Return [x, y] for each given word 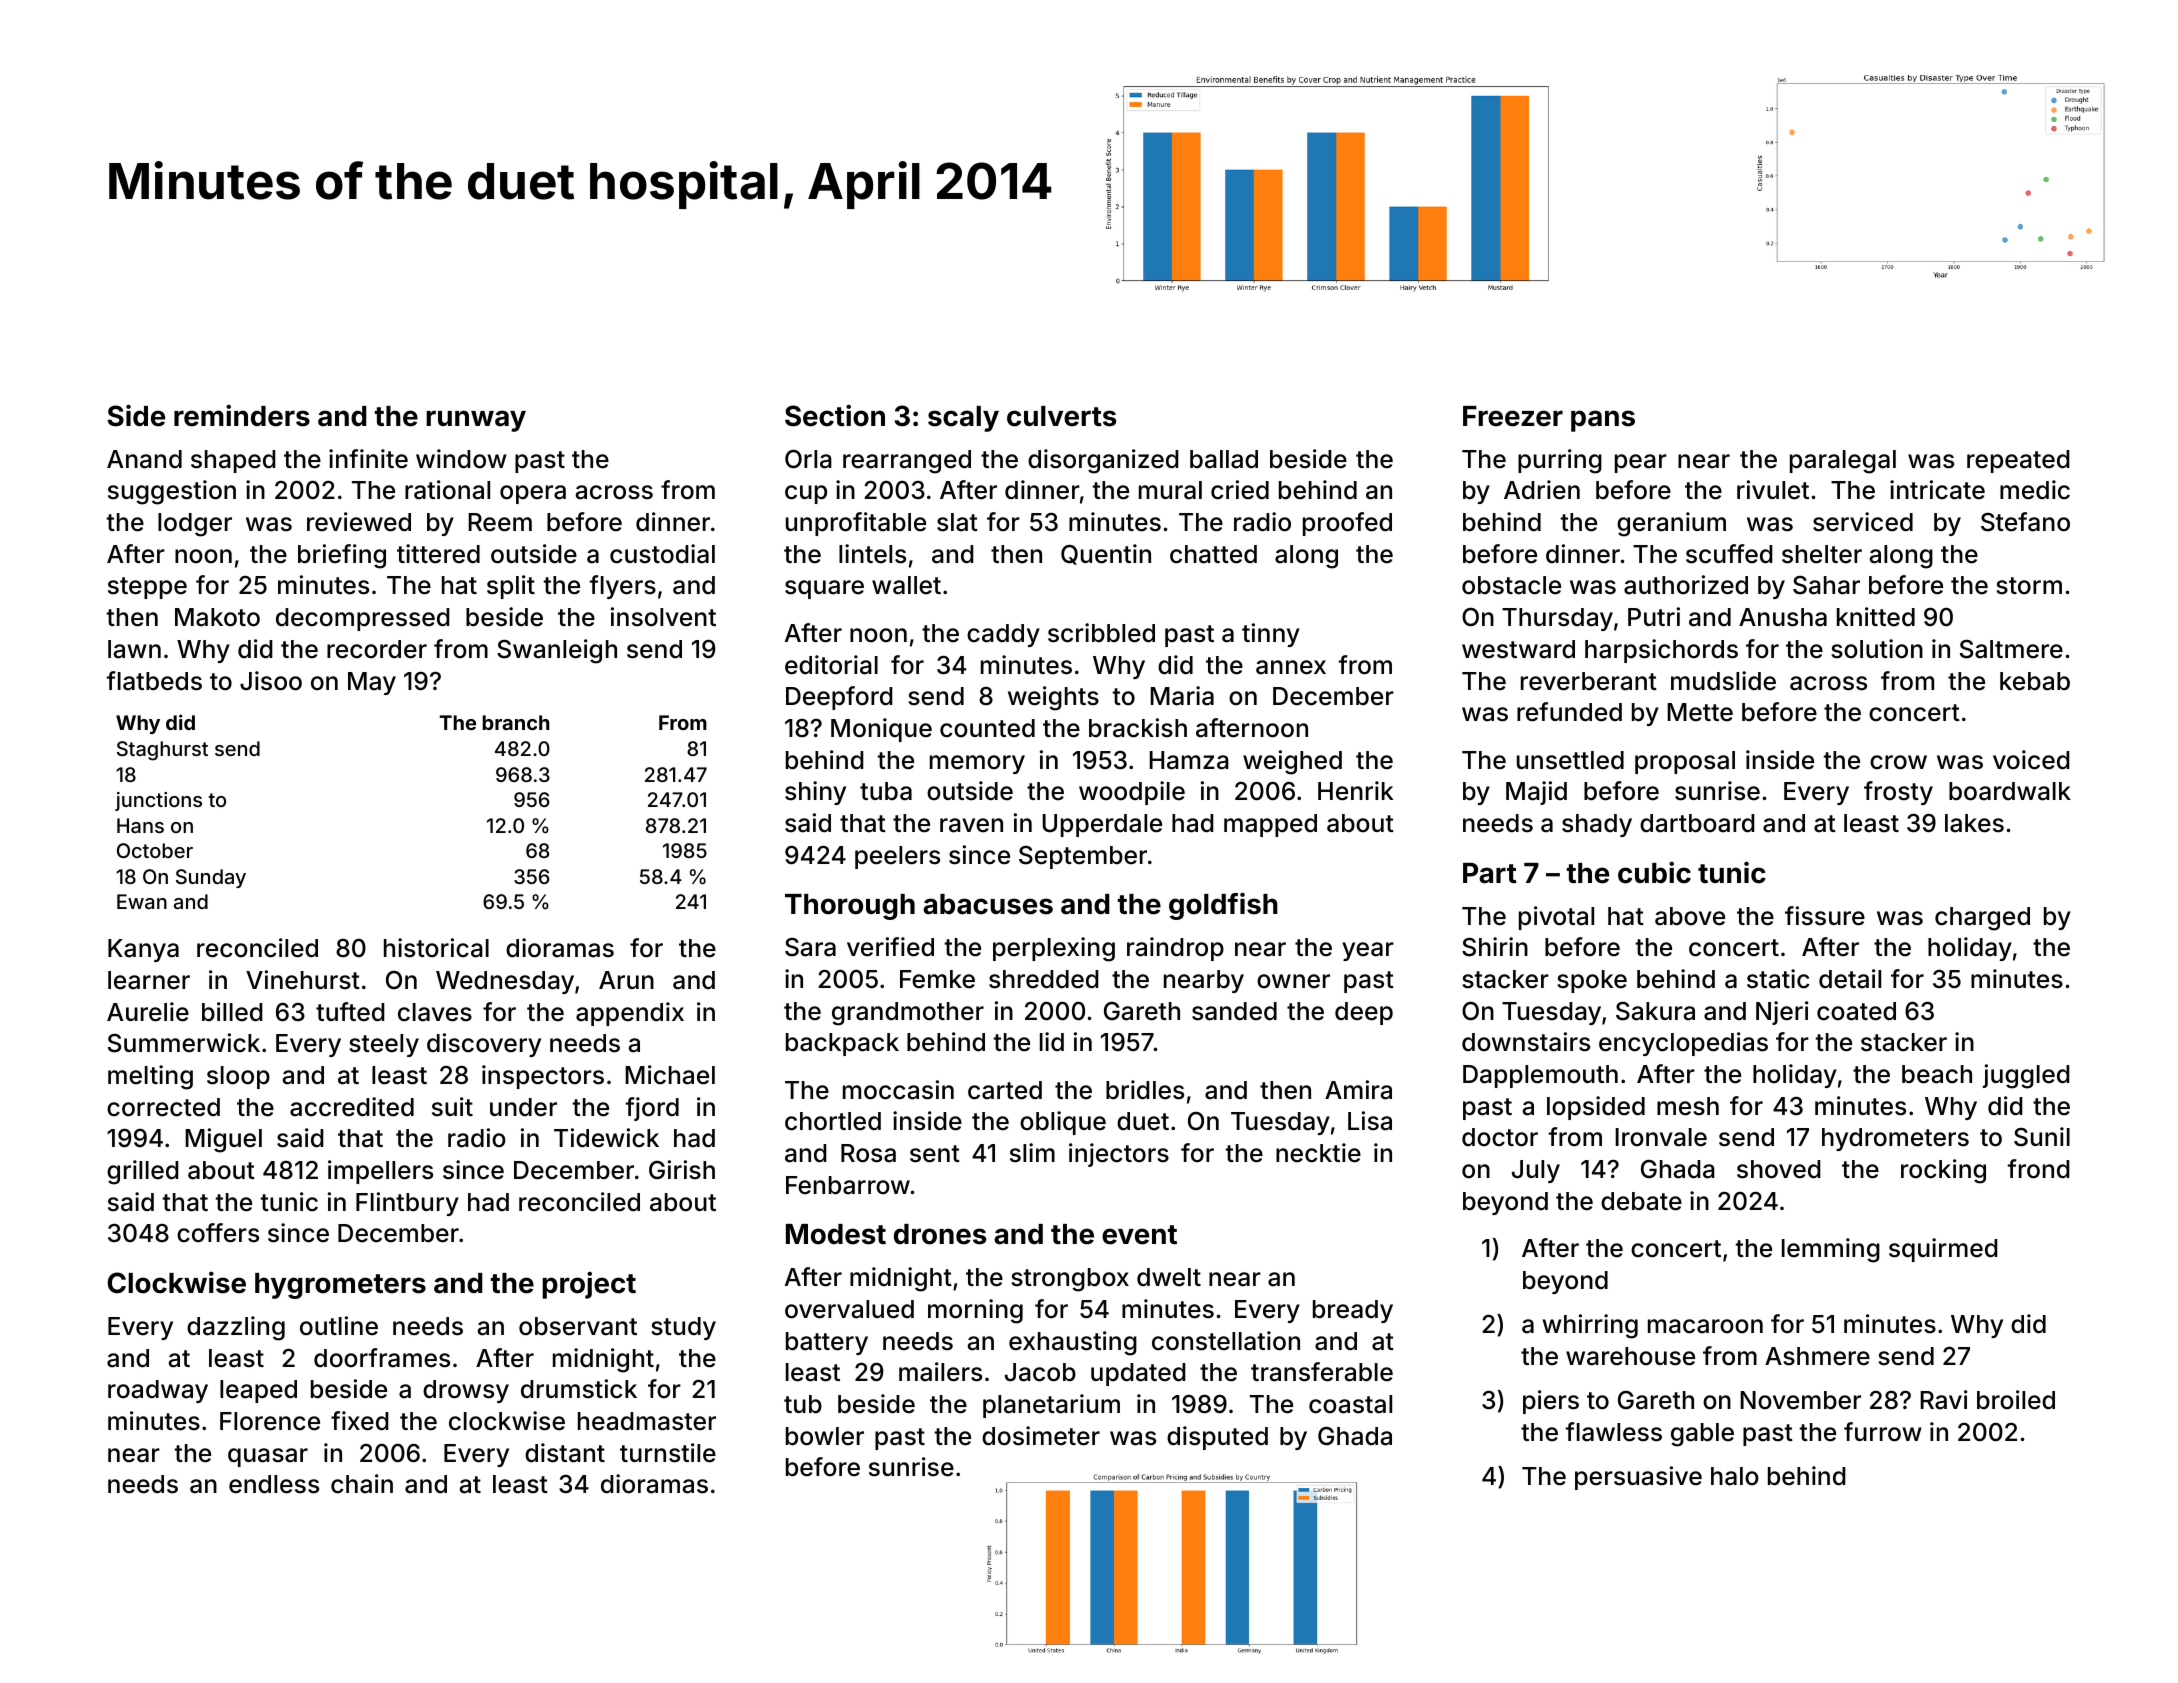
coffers [218, 1233]
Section [835, 416]
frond [2038, 1169]
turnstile [668, 1453]
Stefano [2025, 522]
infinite [368, 459]
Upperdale [1102, 825]
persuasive [1638, 1478]
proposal [1685, 762]
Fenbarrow [848, 1185]
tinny [1271, 635]
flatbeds [154, 681]
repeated [2018, 461]
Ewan [142, 901]
